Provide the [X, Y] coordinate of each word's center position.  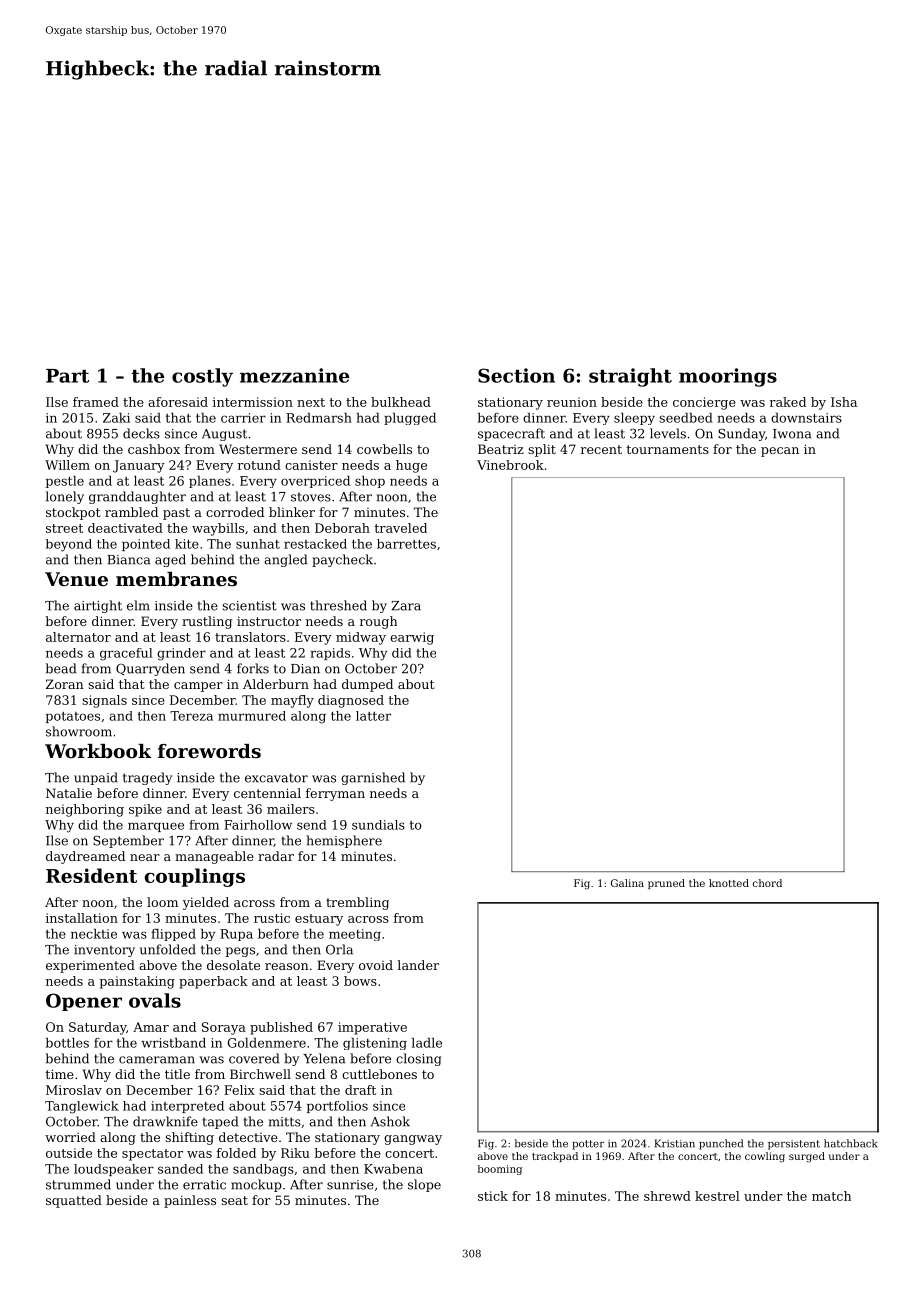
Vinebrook [510, 465]
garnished [373, 778]
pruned [666, 884]
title [177, 1074]
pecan [780, 452]
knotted [729, 883]
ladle [427, 1043]
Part [67, 376]
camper [198, 687]
